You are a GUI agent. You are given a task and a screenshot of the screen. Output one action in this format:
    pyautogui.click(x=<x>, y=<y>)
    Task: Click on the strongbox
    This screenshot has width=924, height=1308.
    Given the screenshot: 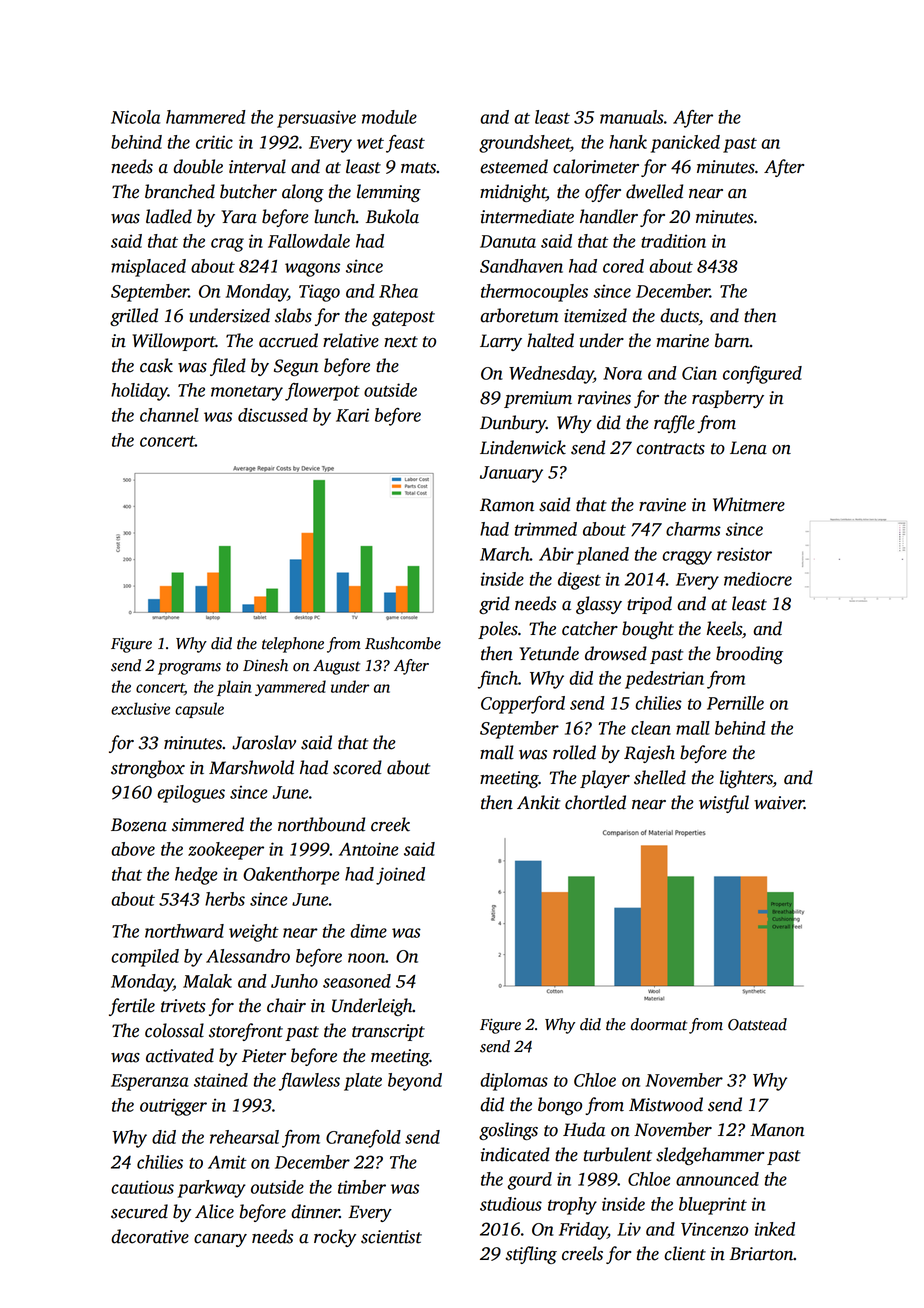 What is the action you would take?
    pyautogui.click(x=148, y=769)
